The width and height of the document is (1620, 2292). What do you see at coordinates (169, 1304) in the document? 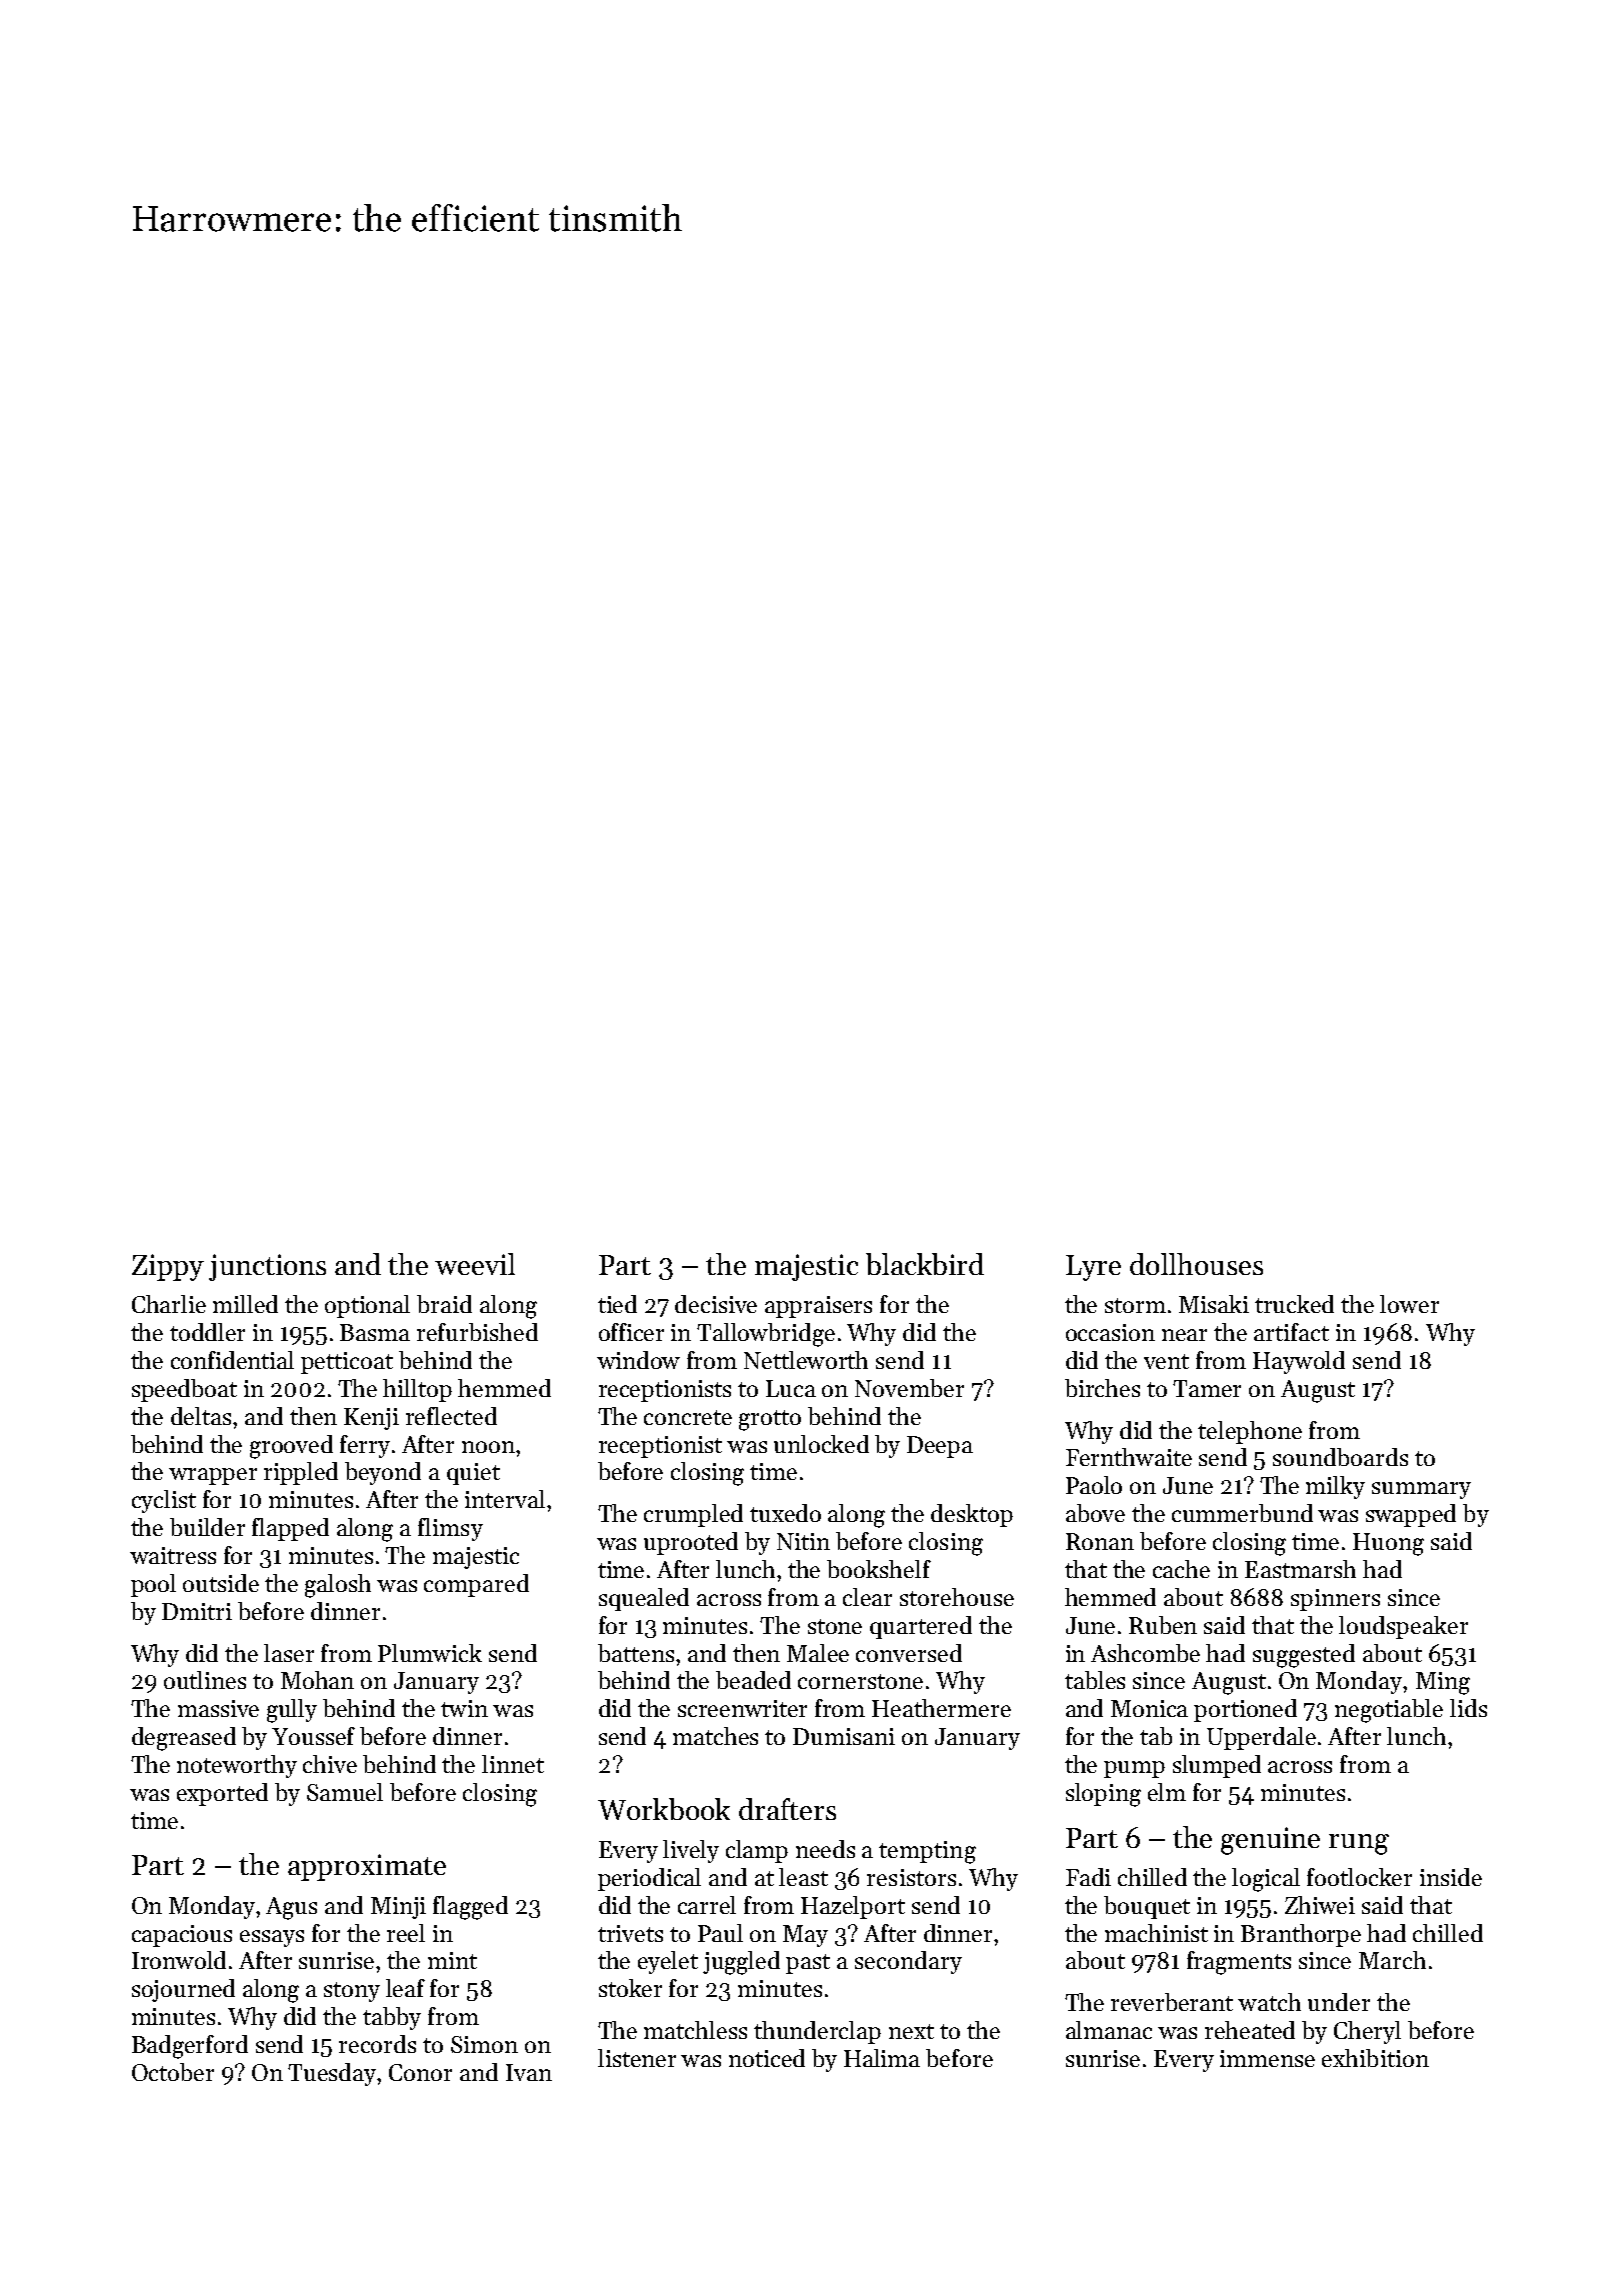
I see `Charlie` at bounding box center [169, 1304].
